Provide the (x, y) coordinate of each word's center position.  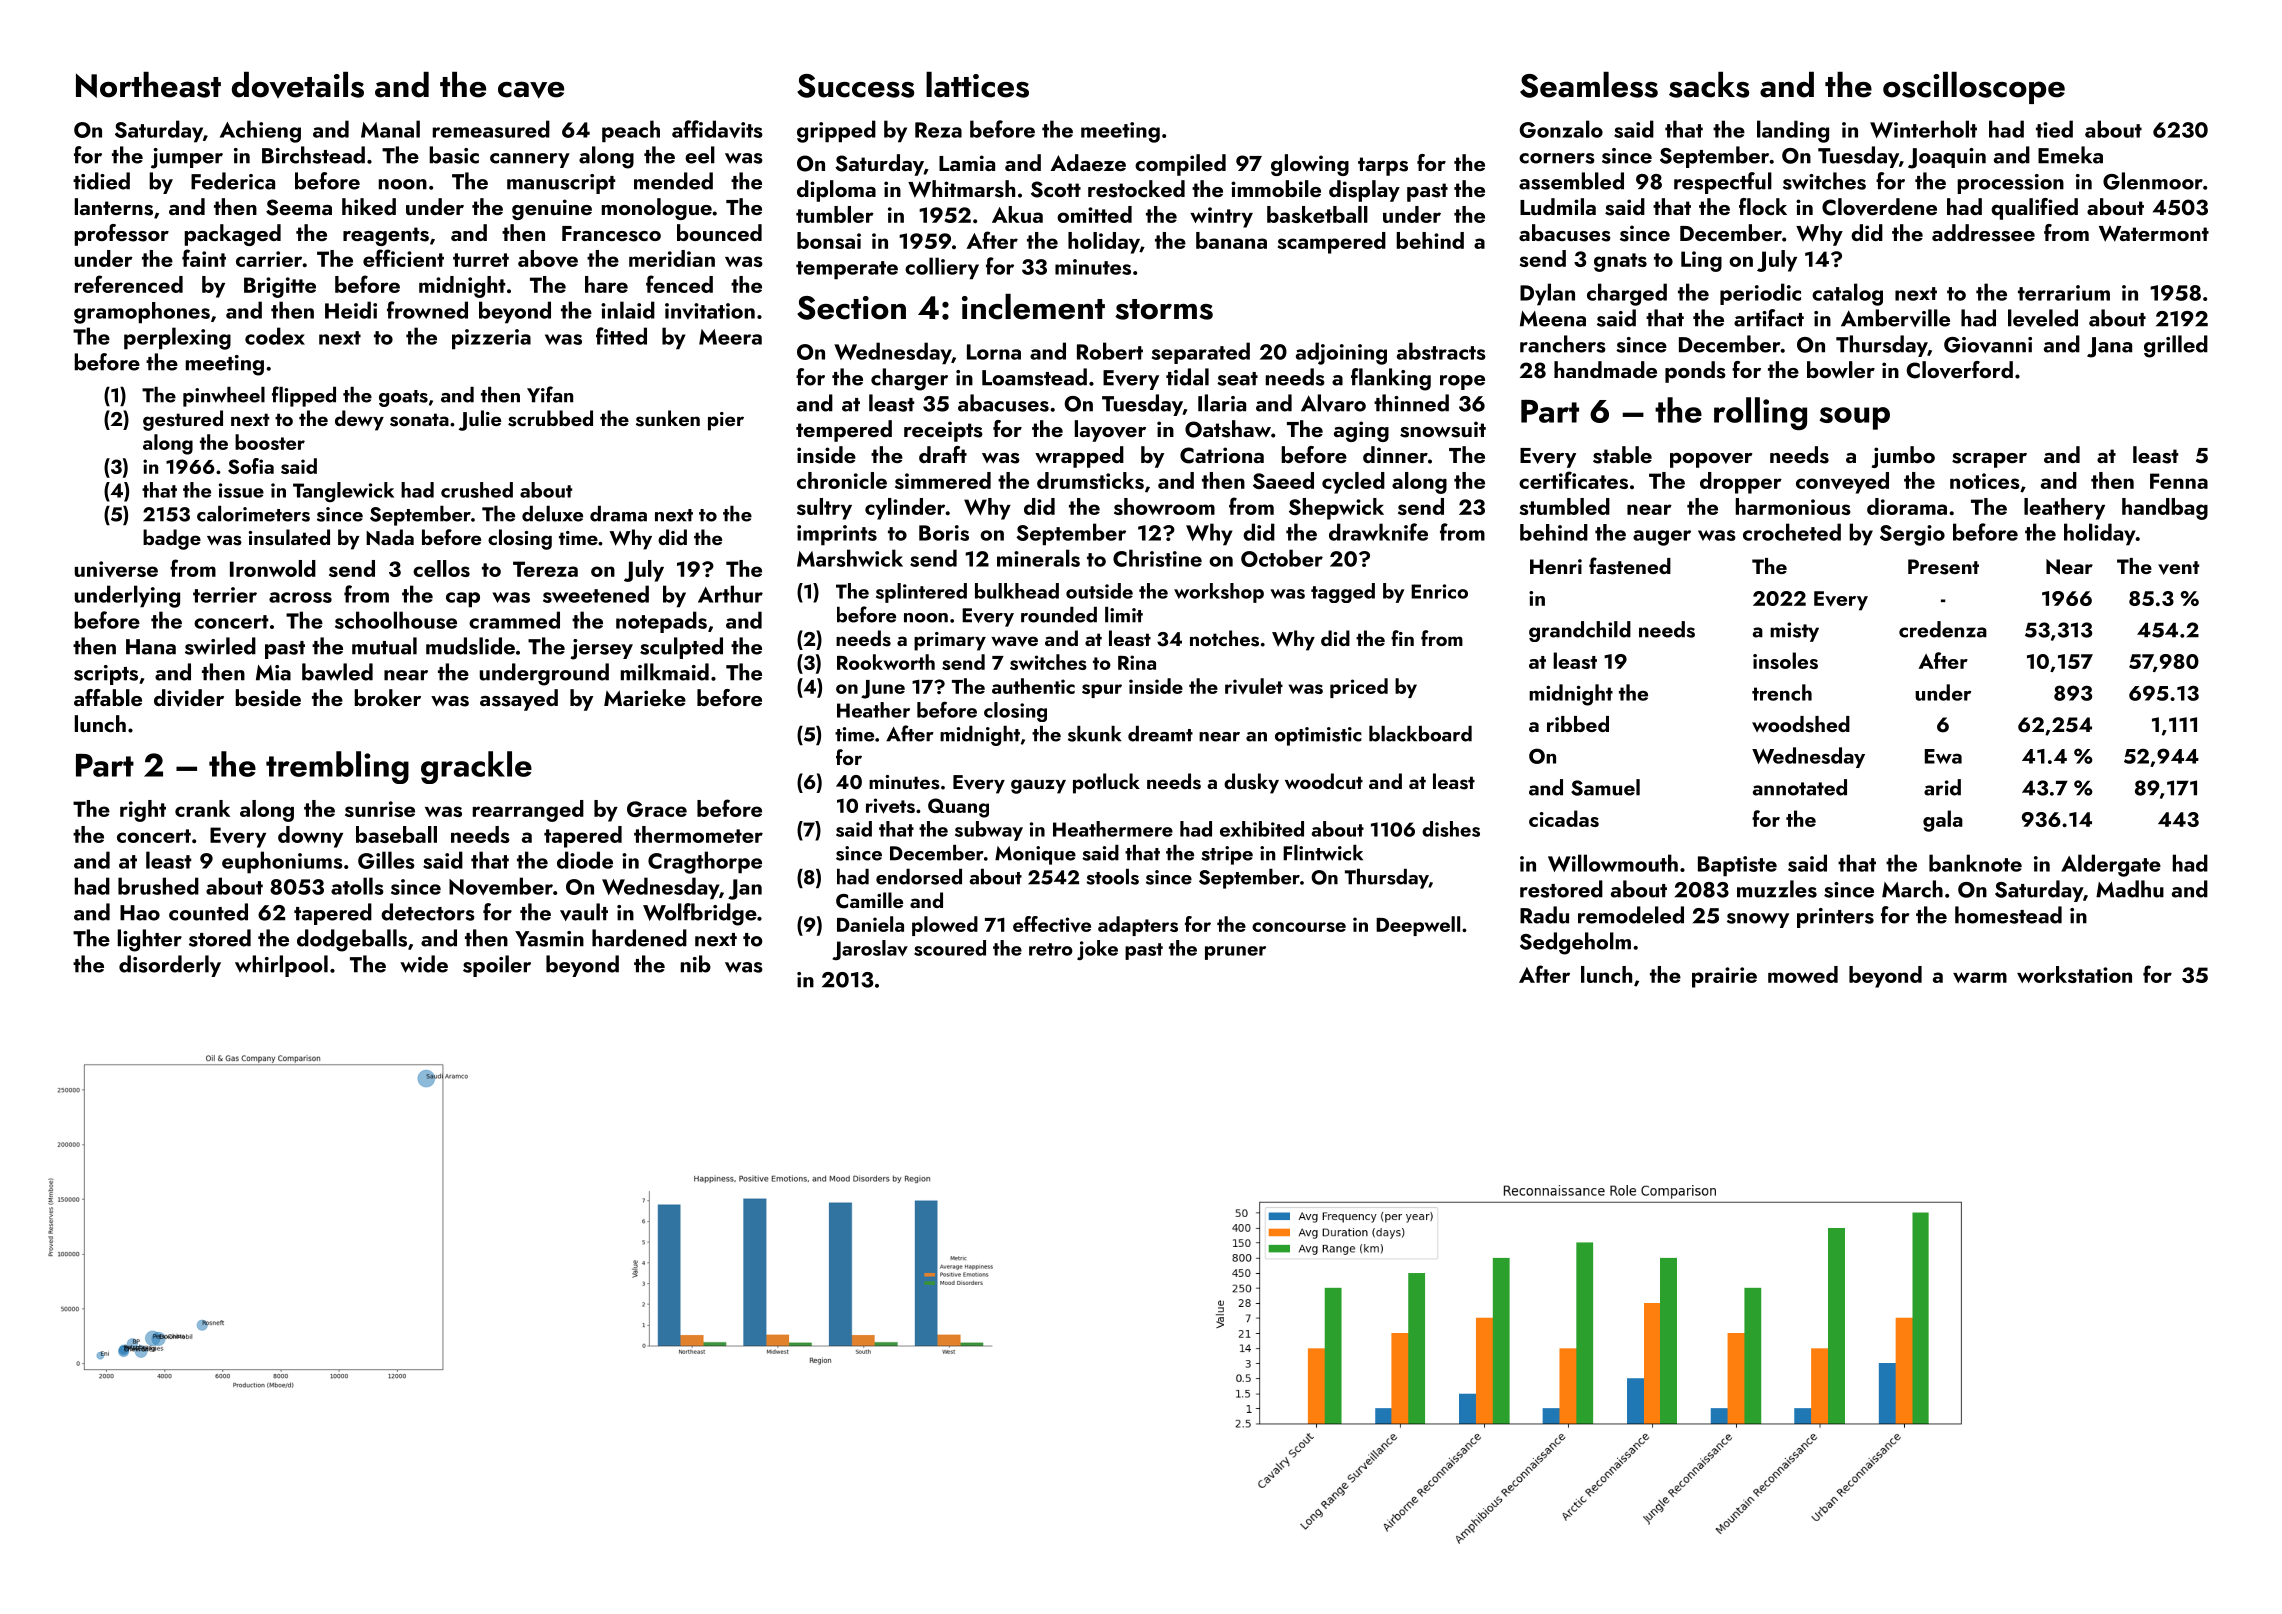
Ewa (1943, 756)
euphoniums (282, 862)
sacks (1709, 85)
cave (531, 90)
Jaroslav (870, 950)
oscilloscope (1974, 88)
